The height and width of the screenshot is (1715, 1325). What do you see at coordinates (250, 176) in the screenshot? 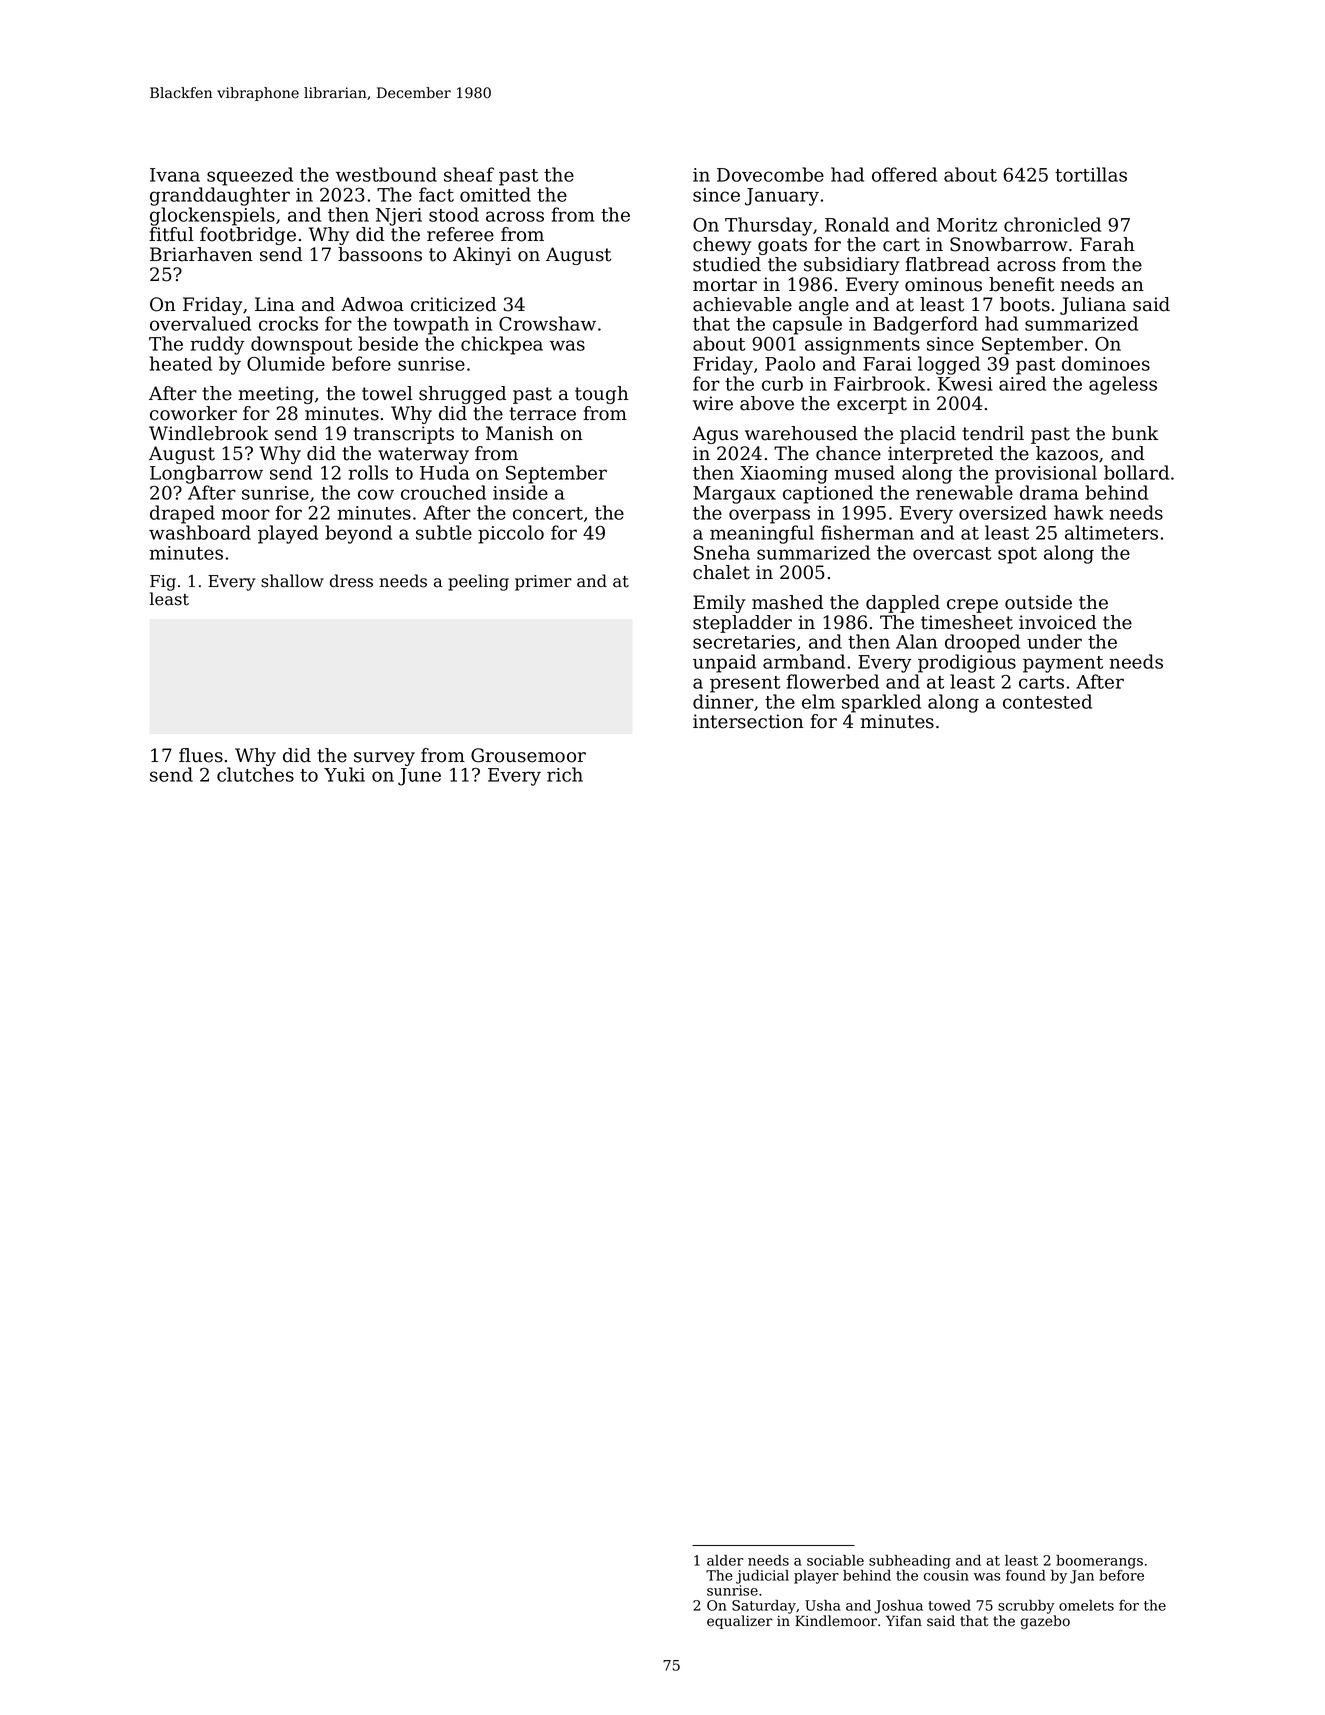
I see `squeezed` at bounding box center [250, 176].
